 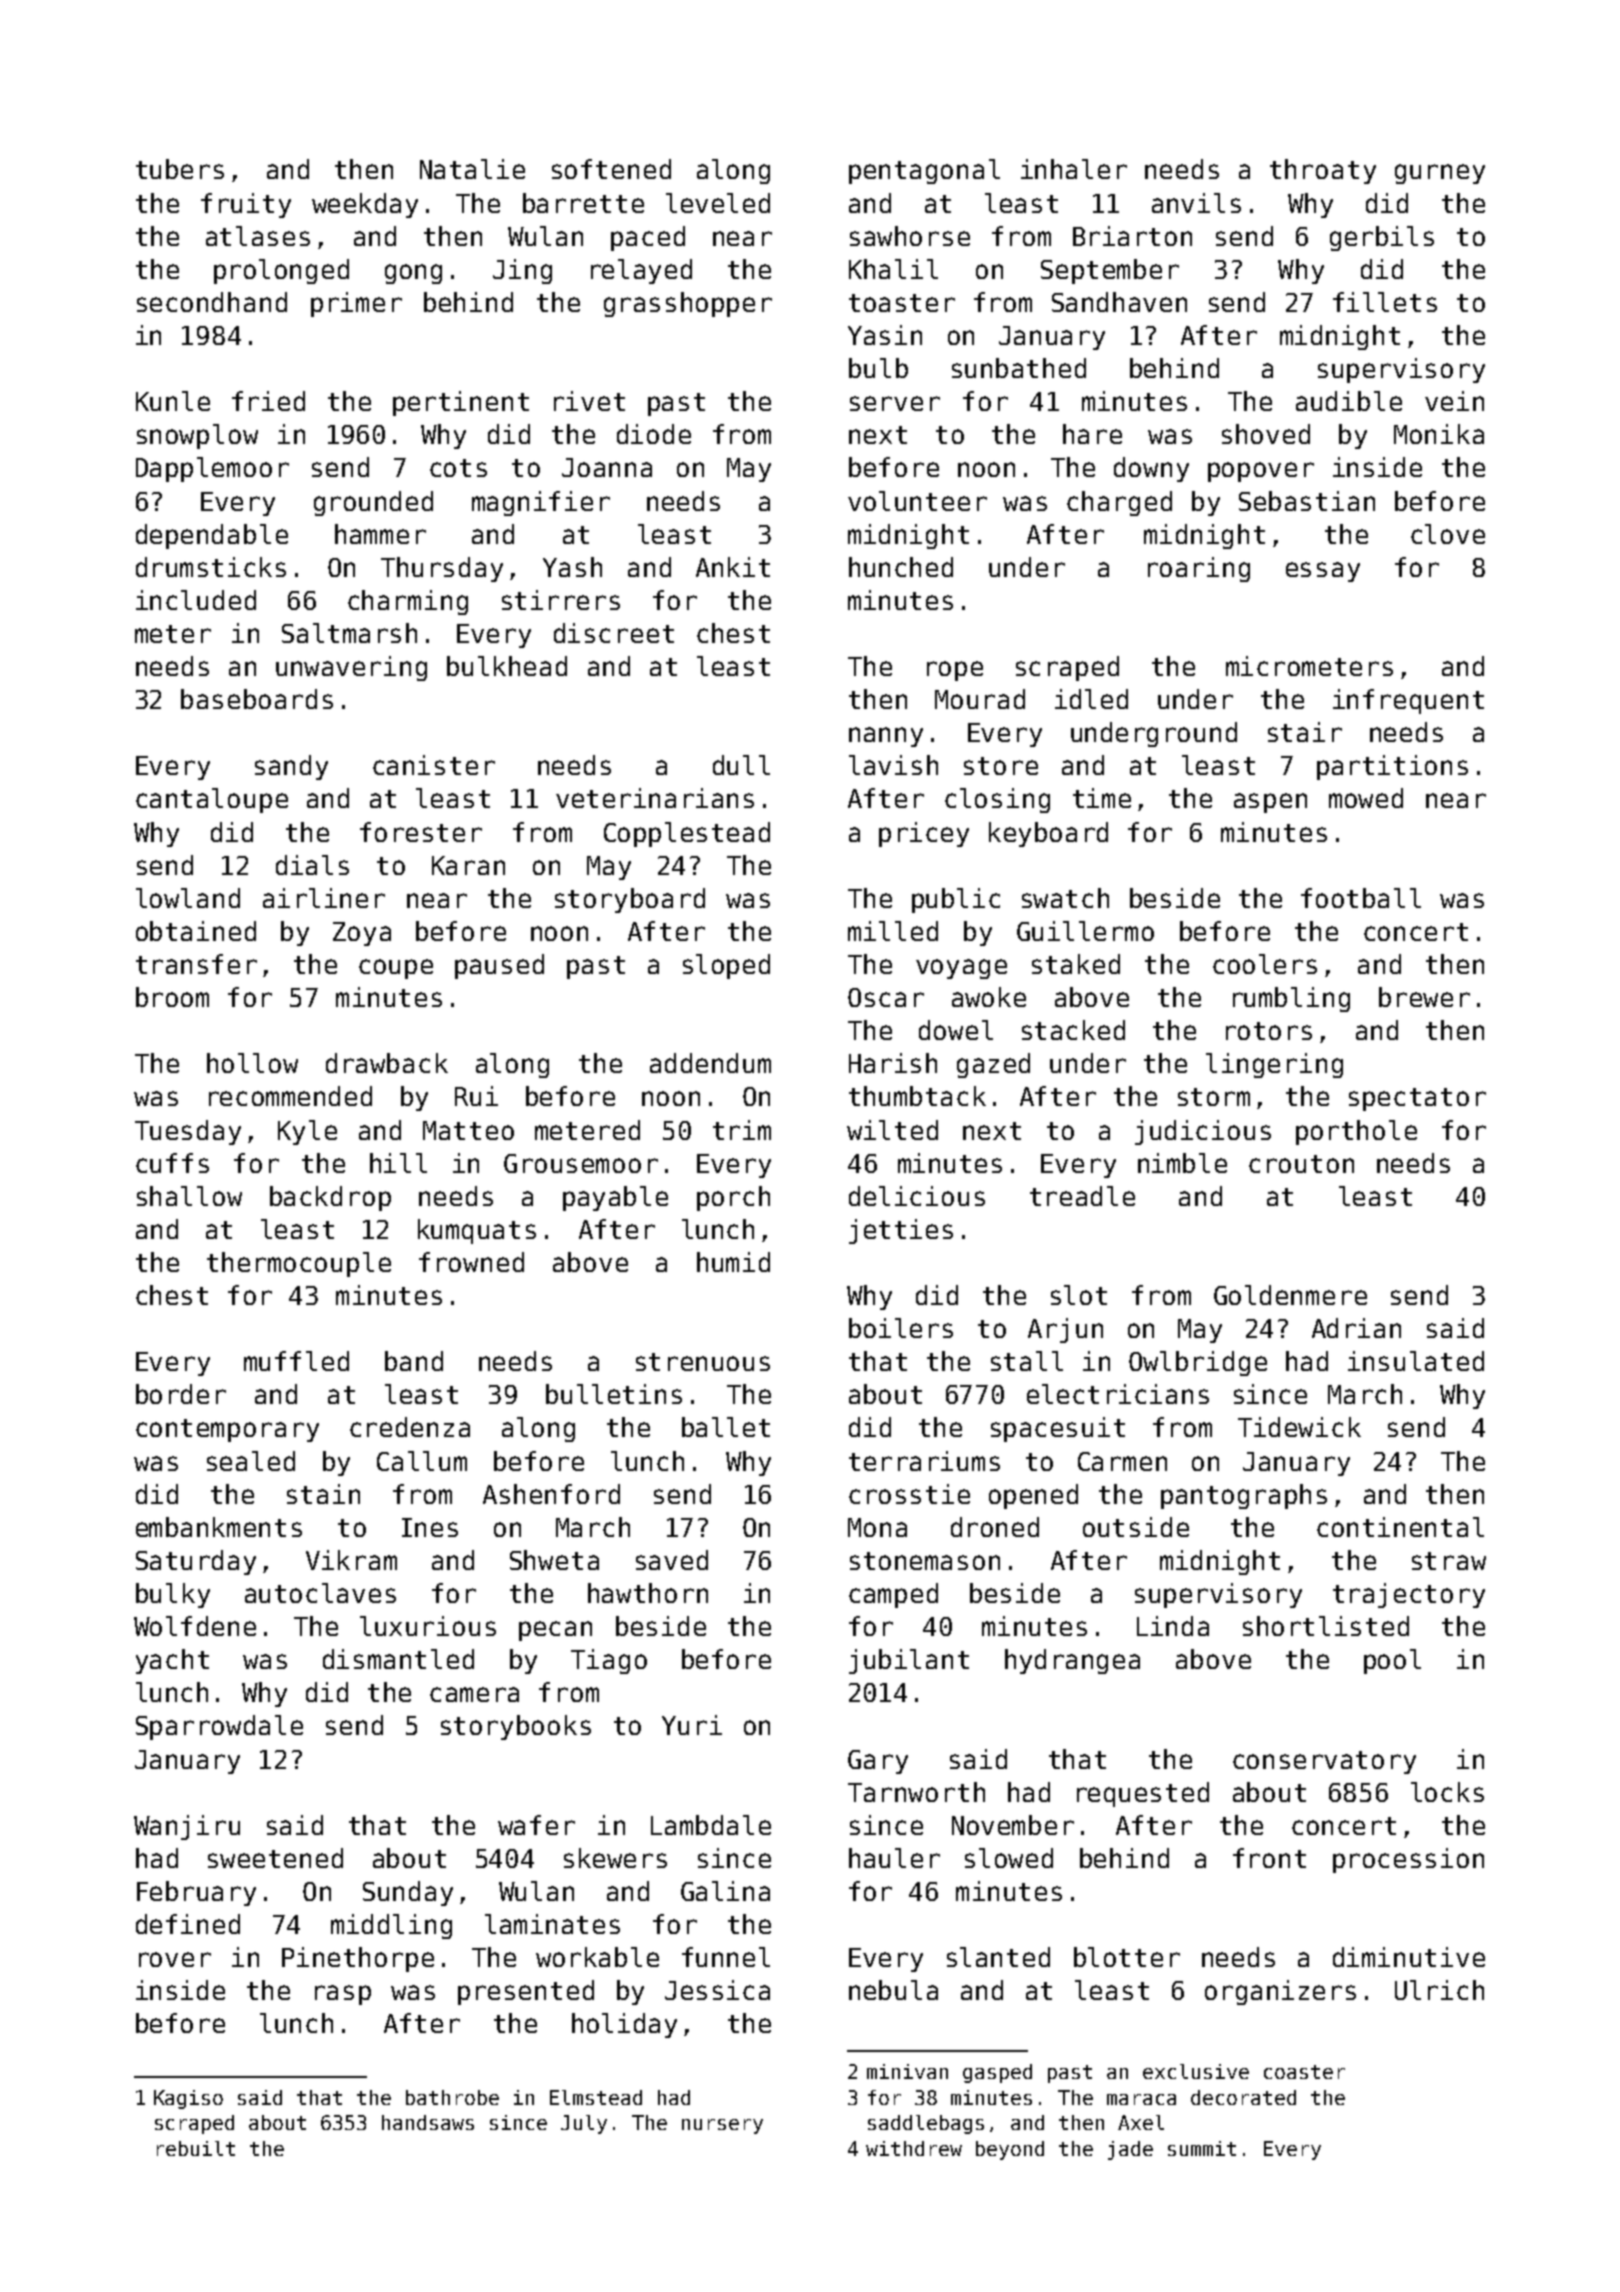 I want to click on essay, so click(x=1323, y=572).
